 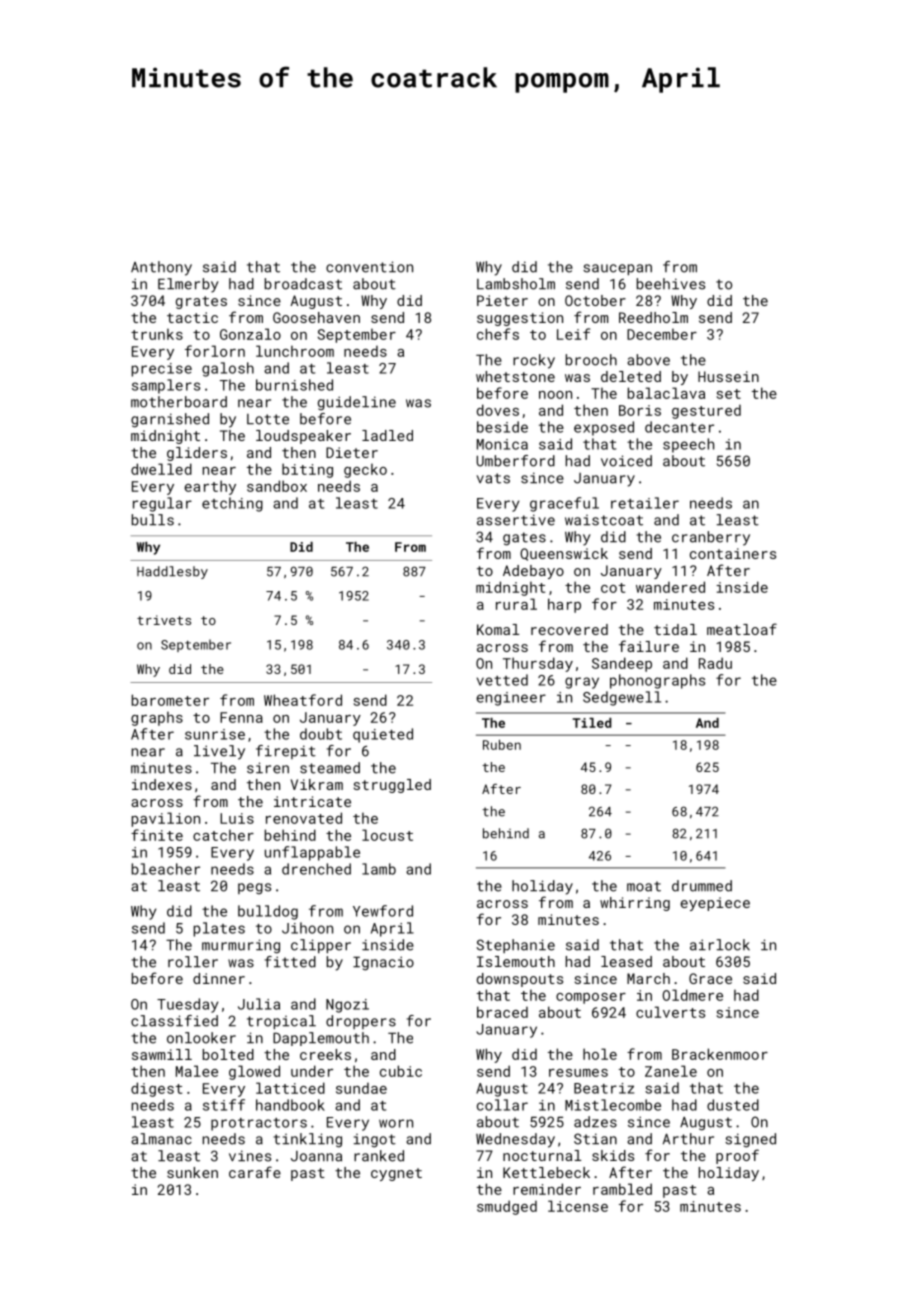 What do you see at coordinates (383, 911) in the screenshot?
I see `Yewford` at bounding box center [383, 911].
